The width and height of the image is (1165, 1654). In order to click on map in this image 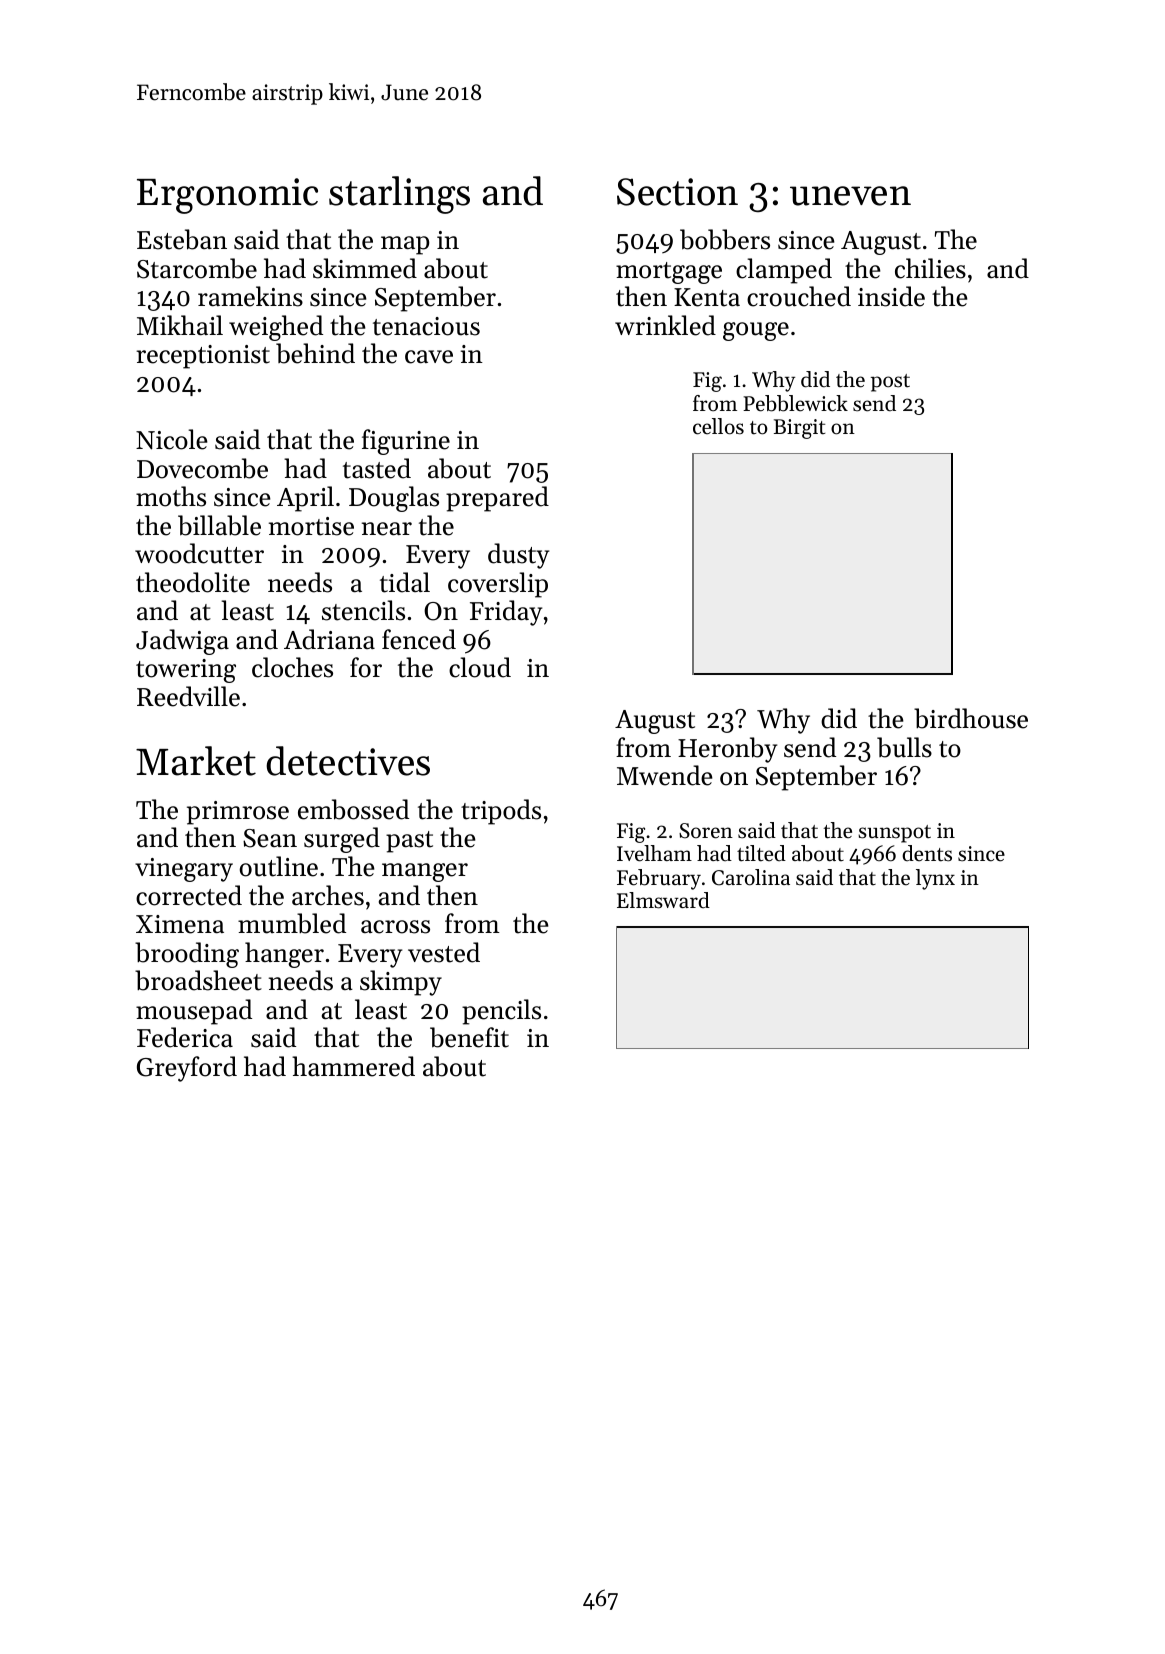, I will do `click(405, 245)`.
